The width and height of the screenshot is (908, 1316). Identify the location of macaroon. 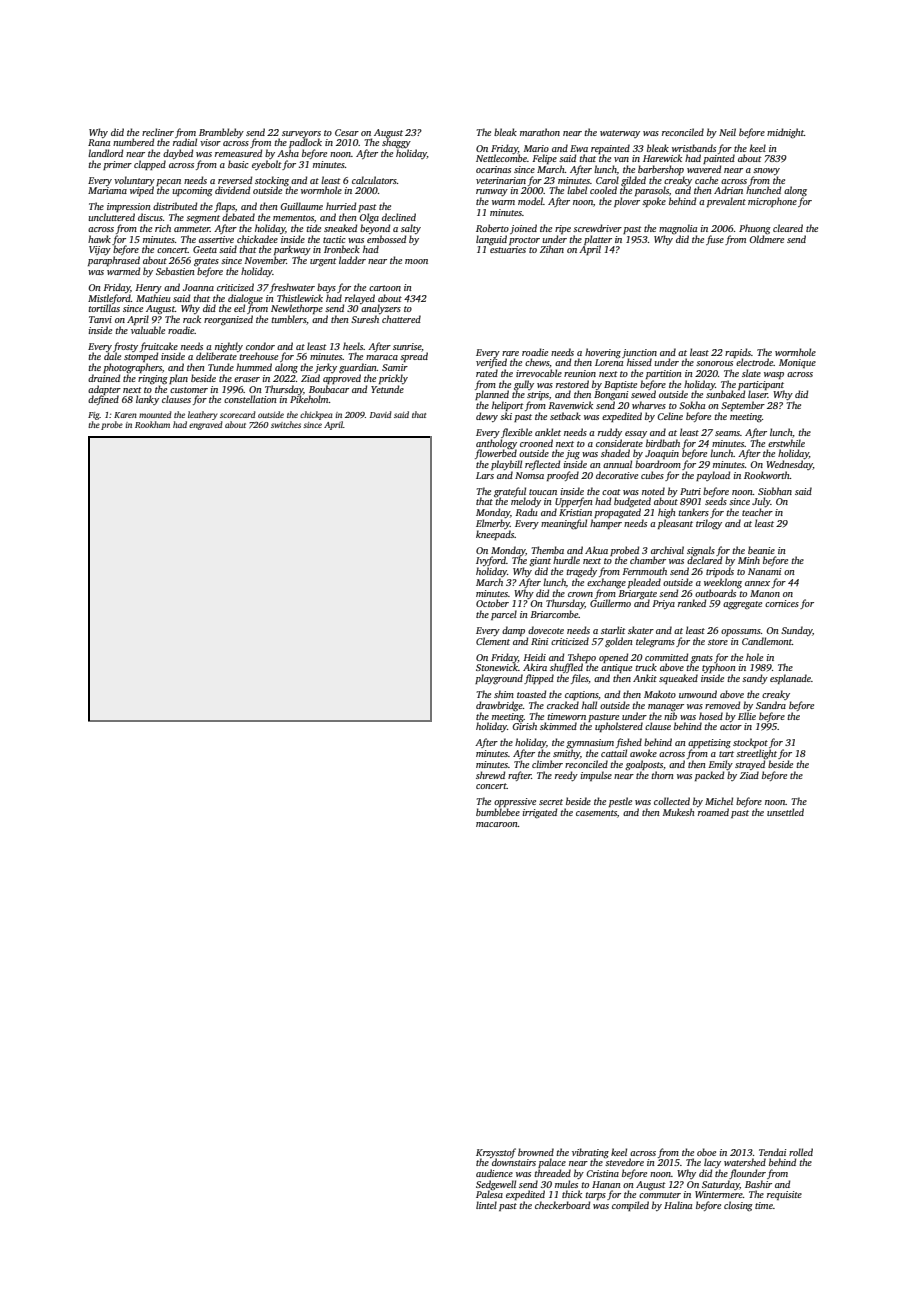
(497, 824).
